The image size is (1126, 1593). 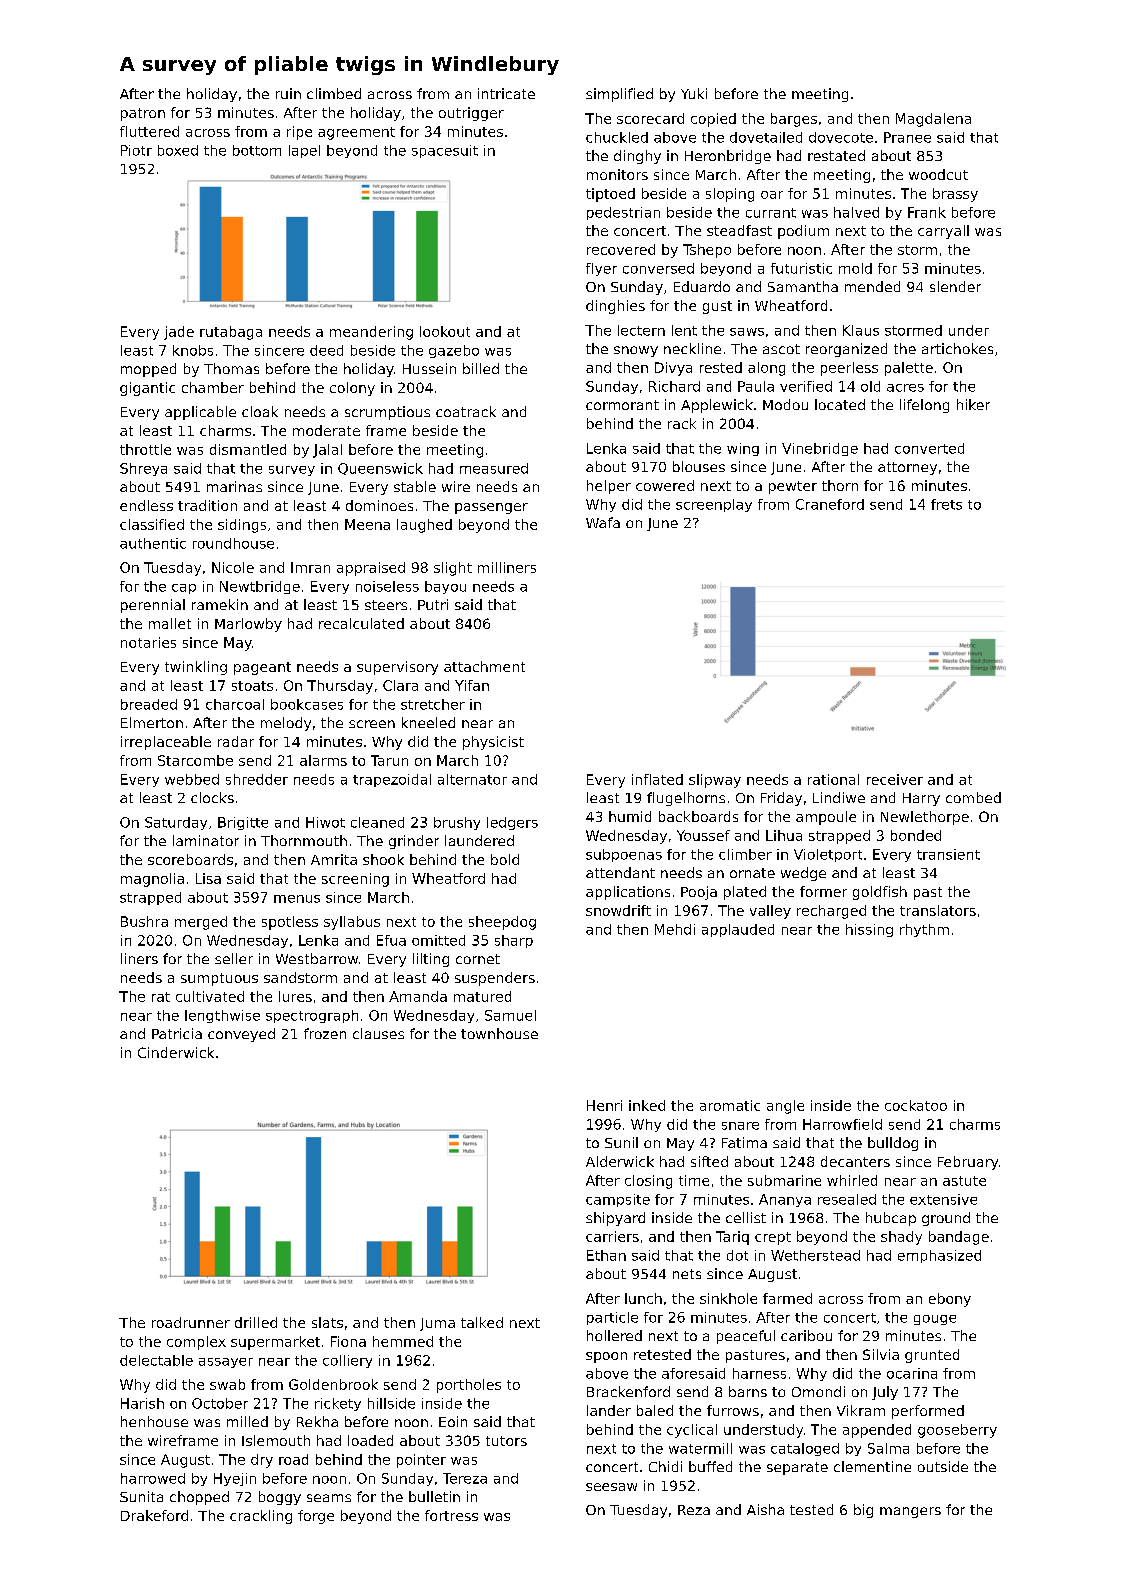 I want to click on delectable, so click(x=156, y=1360).
